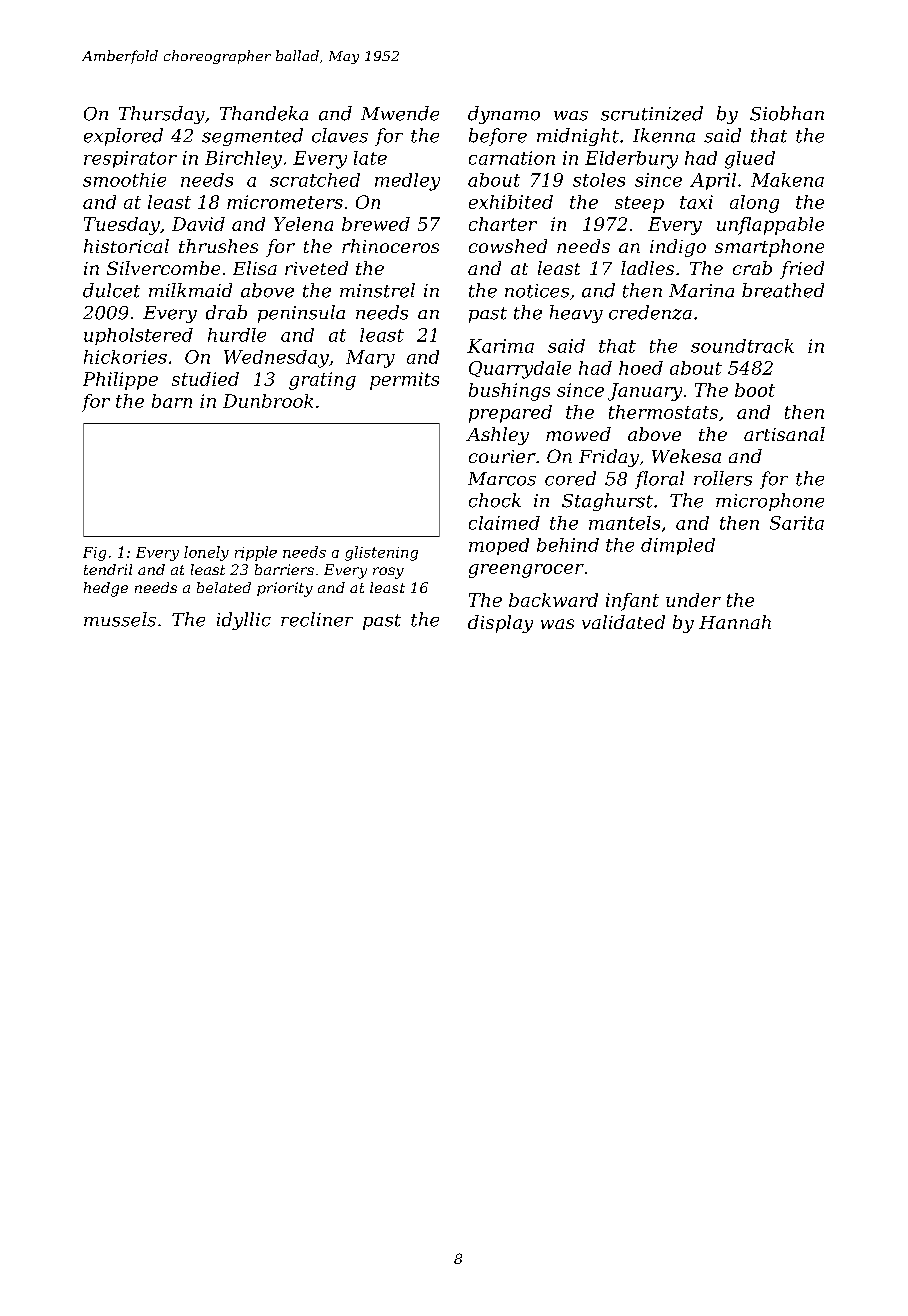 The height and width of the screenshot is (1316, 908). What do you see at coordinates (510, 414) in the screenshot?
I see `prepared` at bounding box center [510, 414].
